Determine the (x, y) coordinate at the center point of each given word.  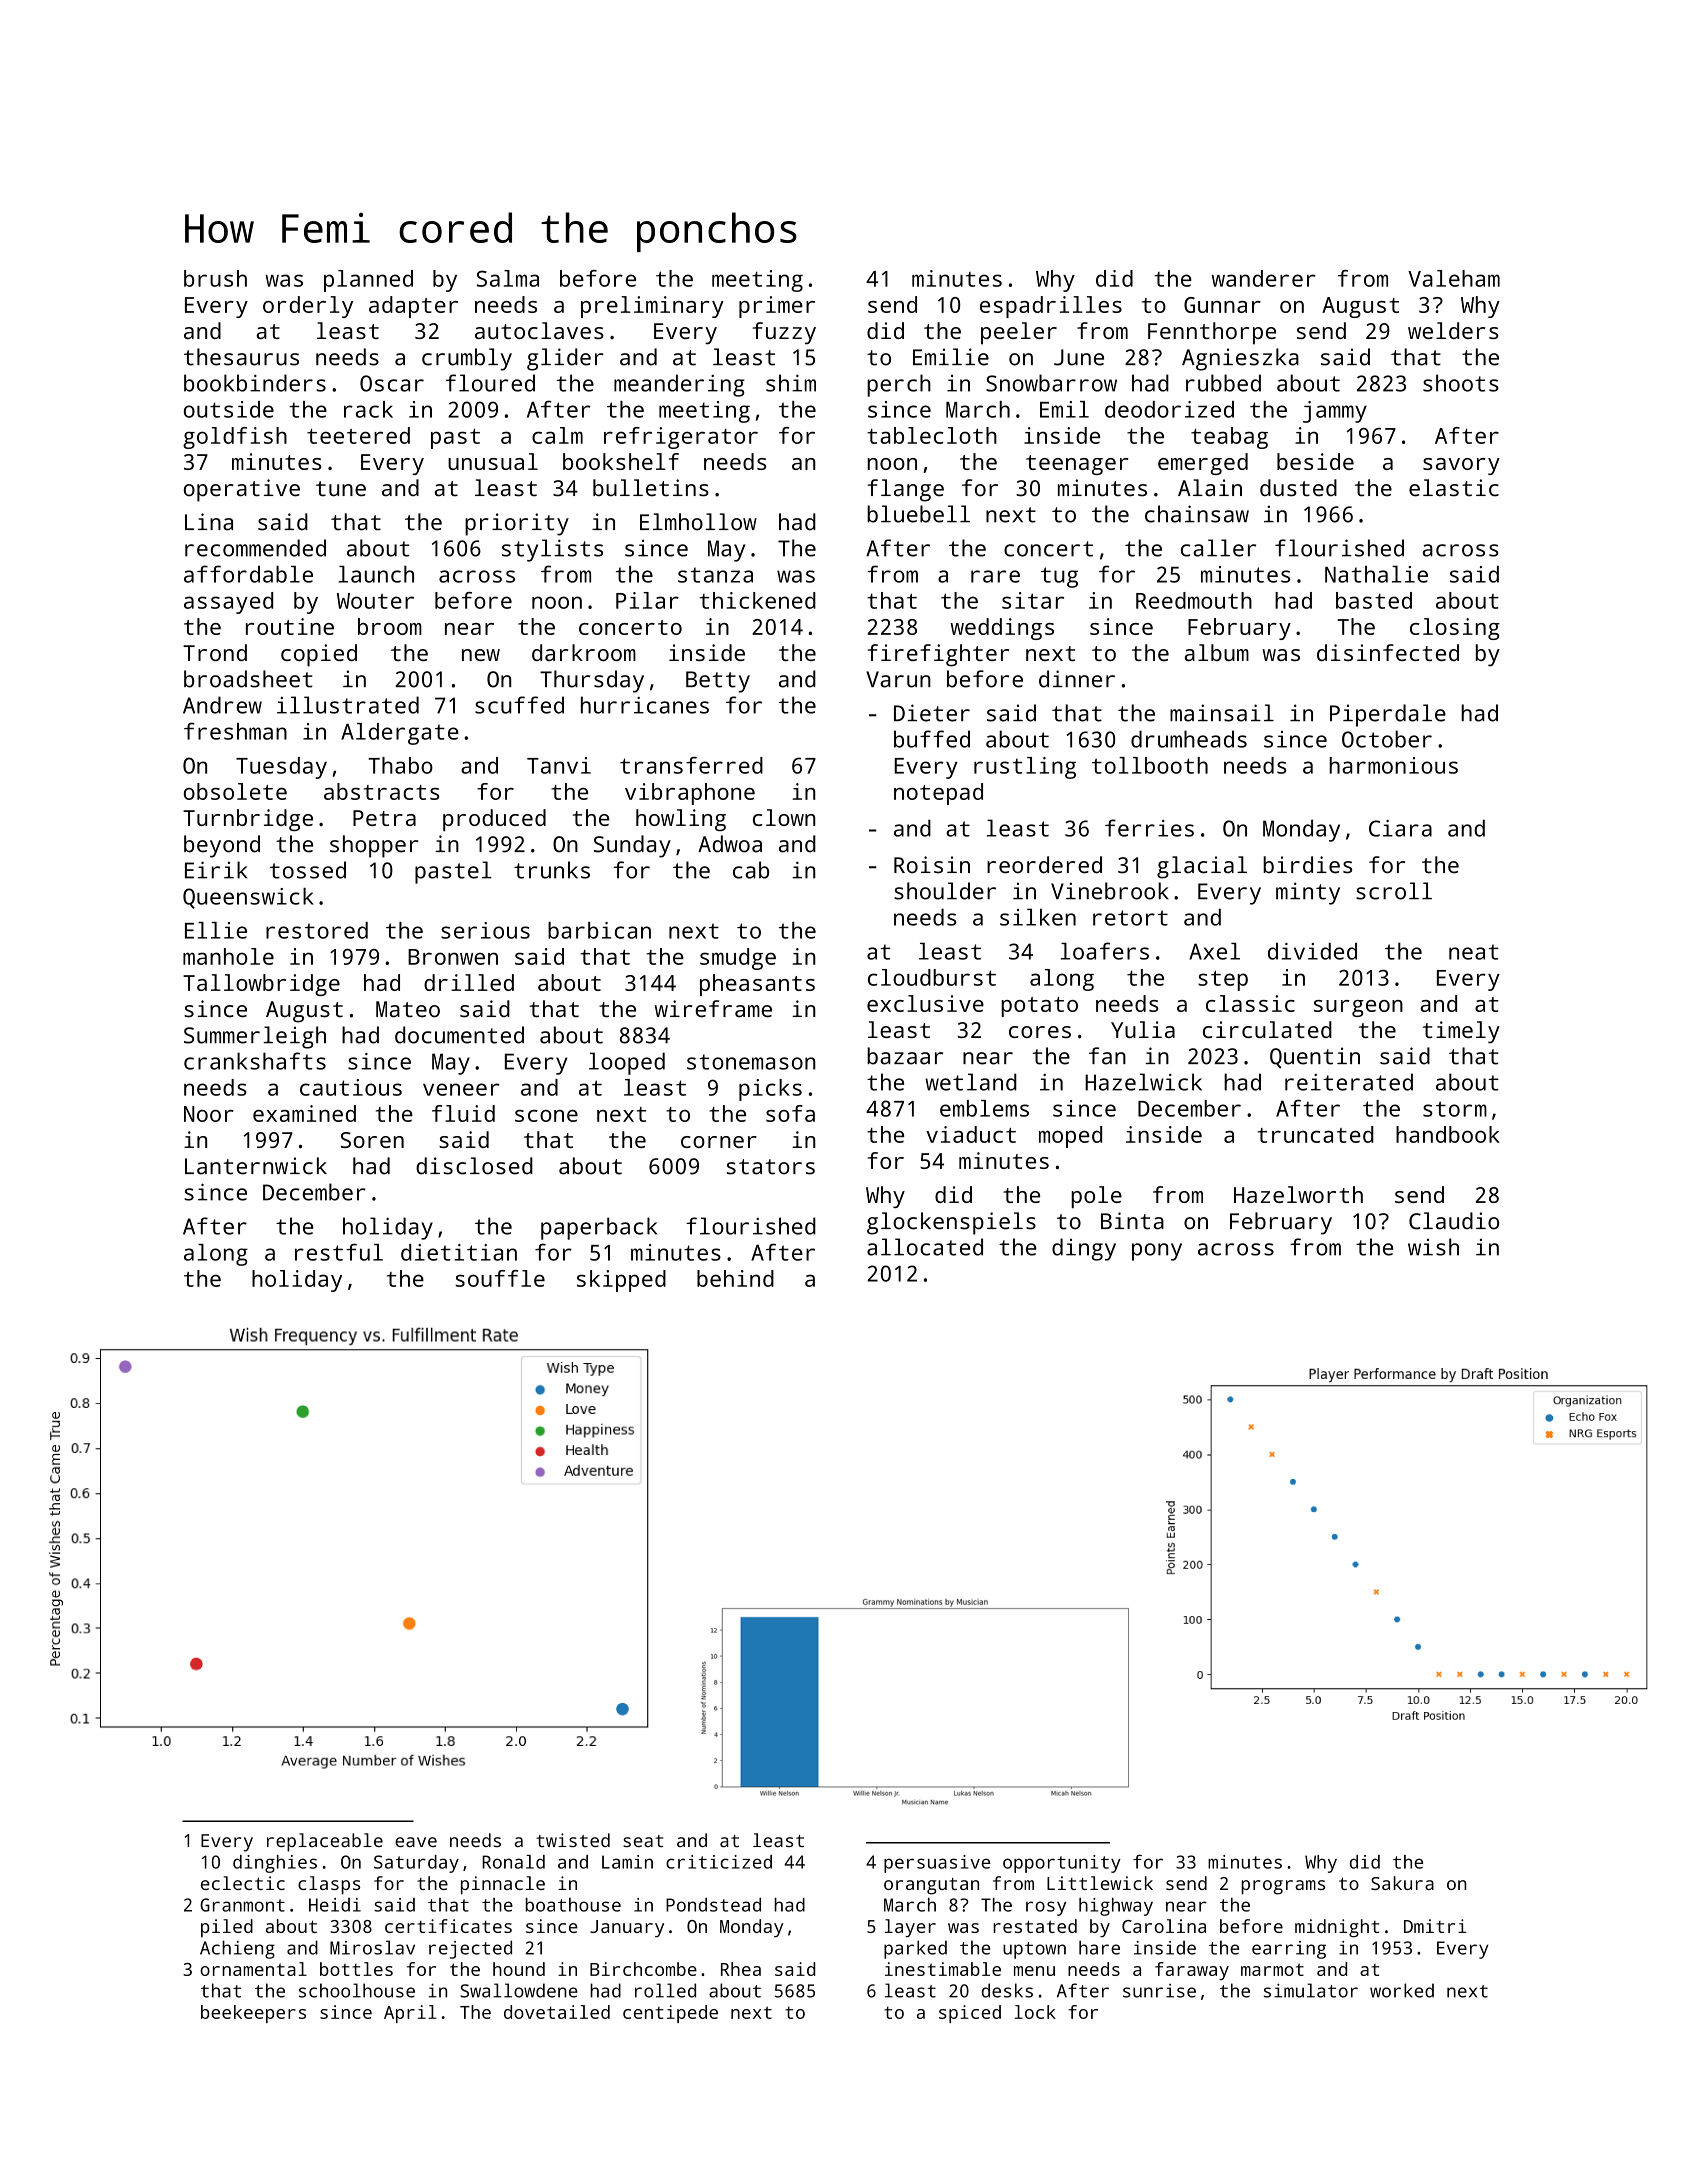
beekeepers (253, 2014)
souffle (500, 1278)
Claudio (1454, 1221)
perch (899, 385)
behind (735, 1278)
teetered (358, 435)
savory (1461, 466)
